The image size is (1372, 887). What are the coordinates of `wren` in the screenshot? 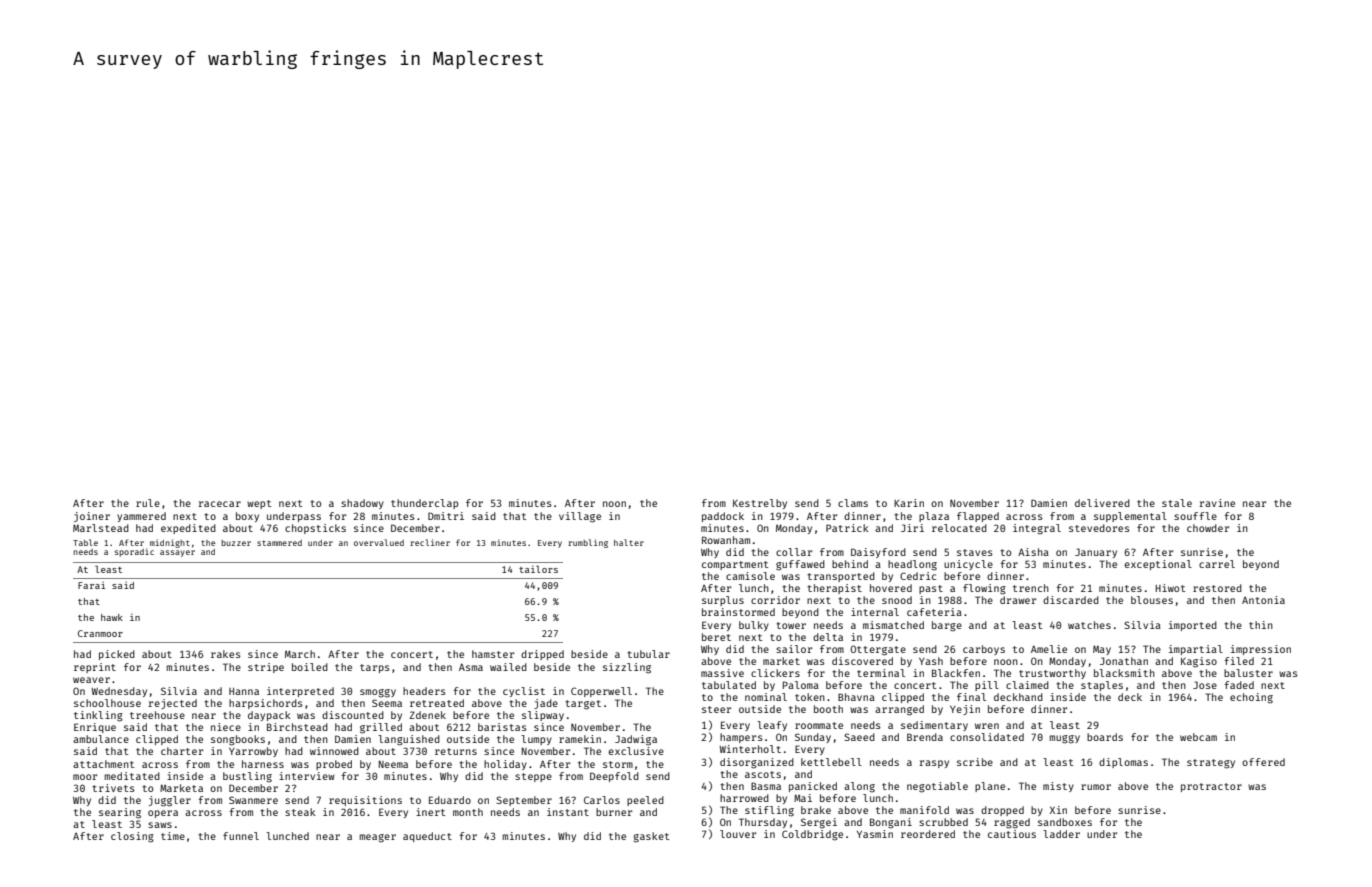 It's located at (987, 726).
